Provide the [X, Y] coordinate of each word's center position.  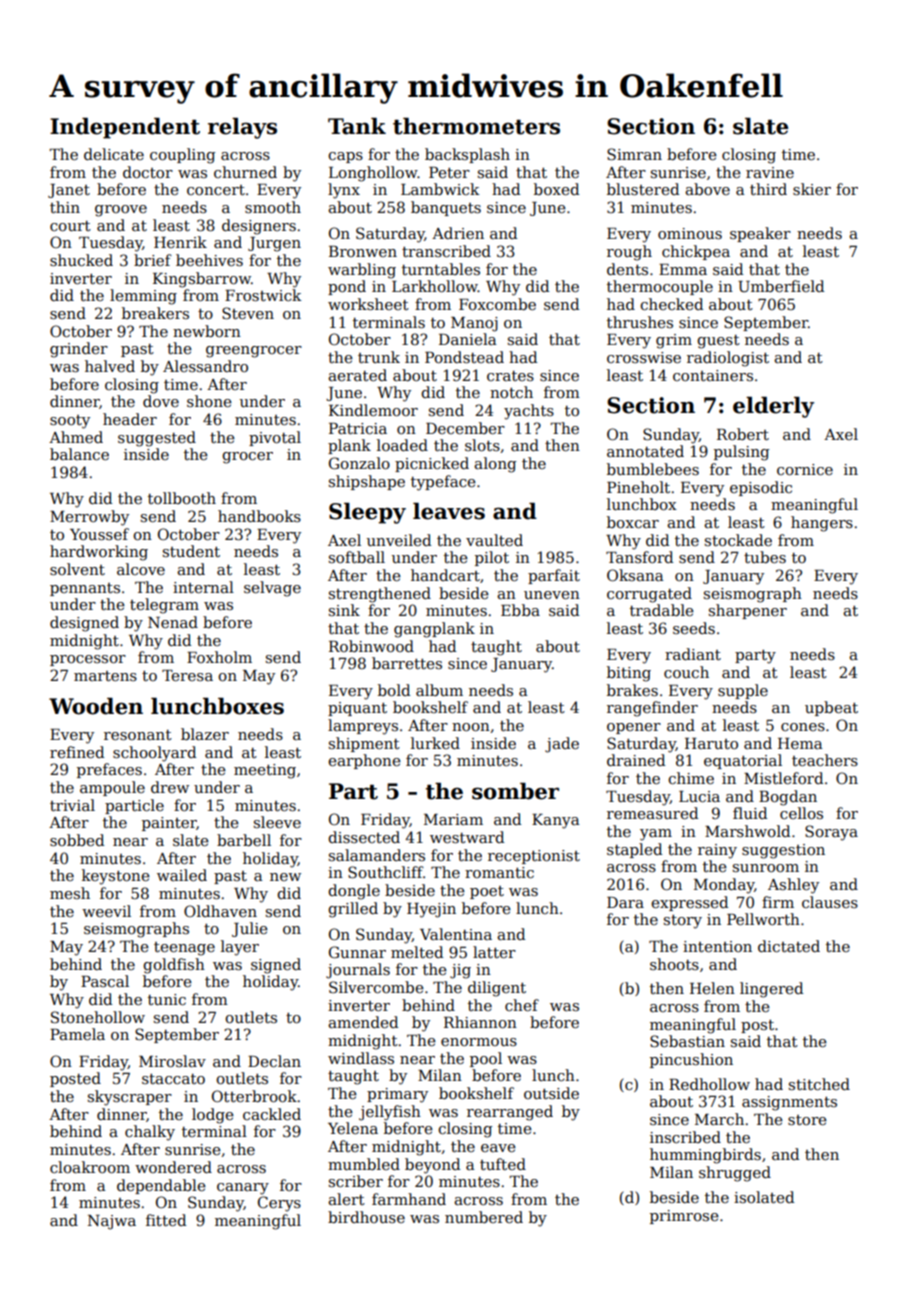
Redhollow [709, 1084]
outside [551, 1093]
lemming [143, 297]
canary [243, 1189]
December [465, 428]
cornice [805, 469]
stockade [738, 540]
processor [88, 660]
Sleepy [367, 513]
